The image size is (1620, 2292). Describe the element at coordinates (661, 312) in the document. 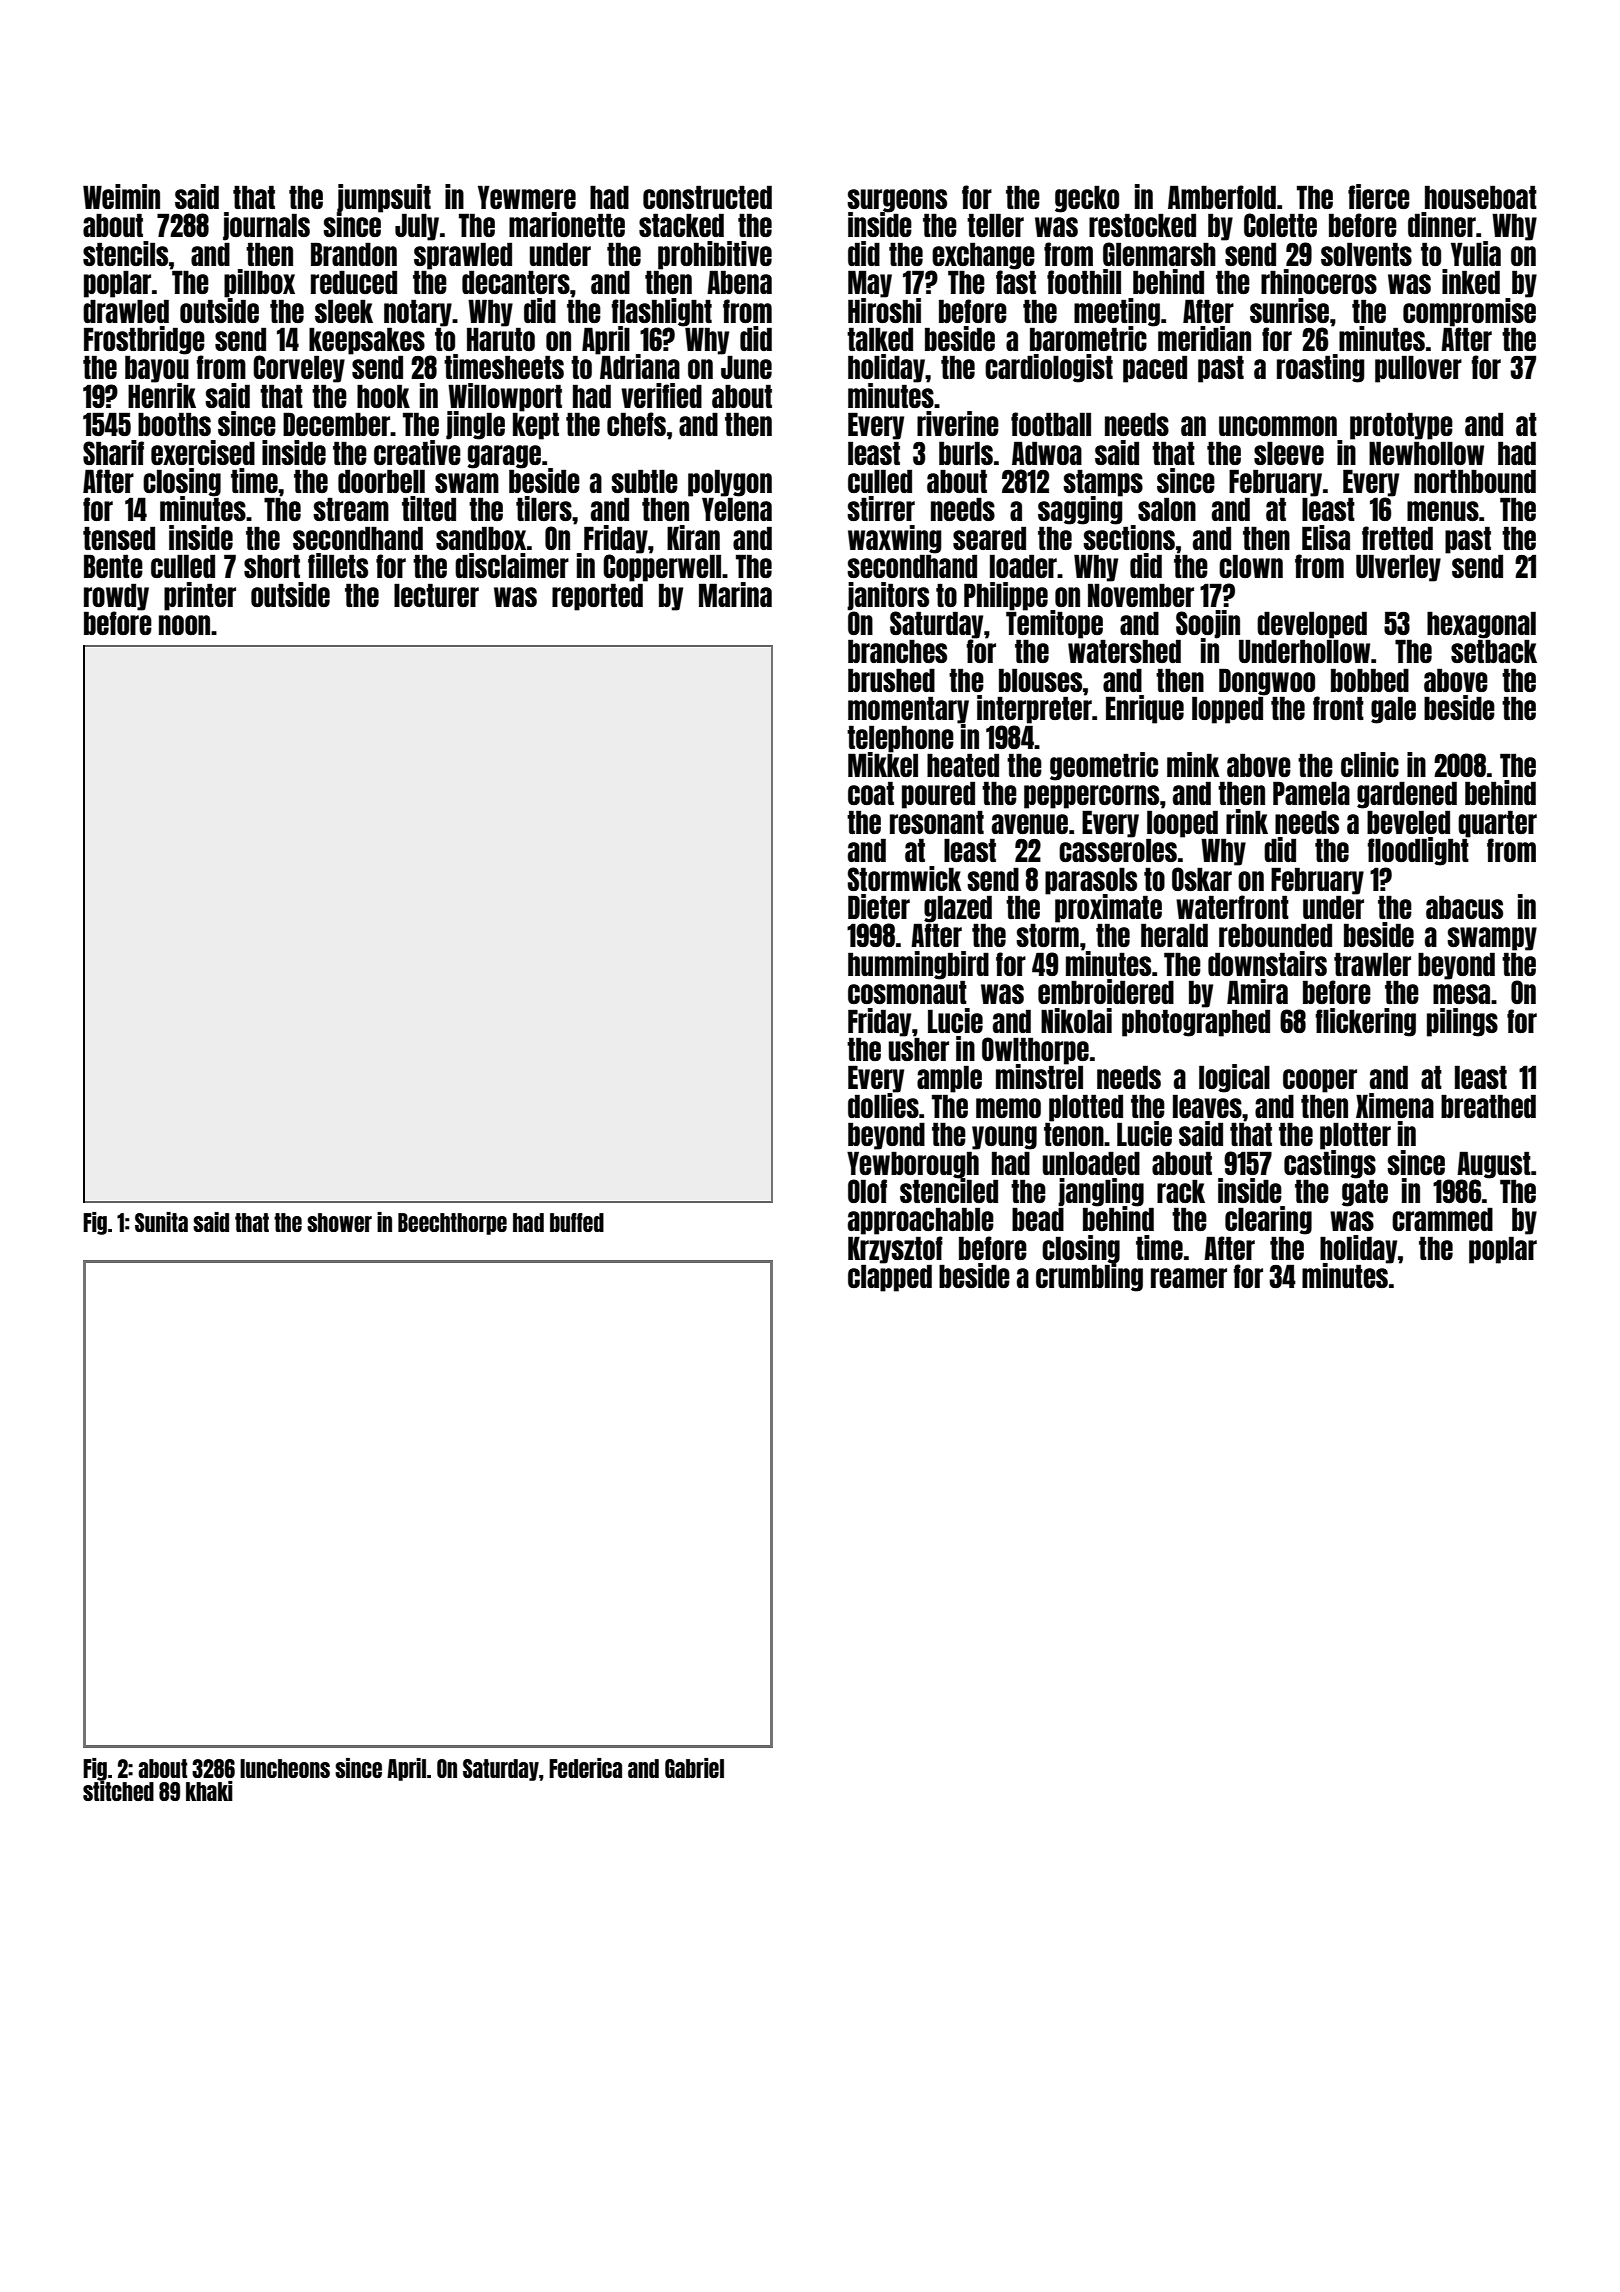

I see `flashlight` at that location.
